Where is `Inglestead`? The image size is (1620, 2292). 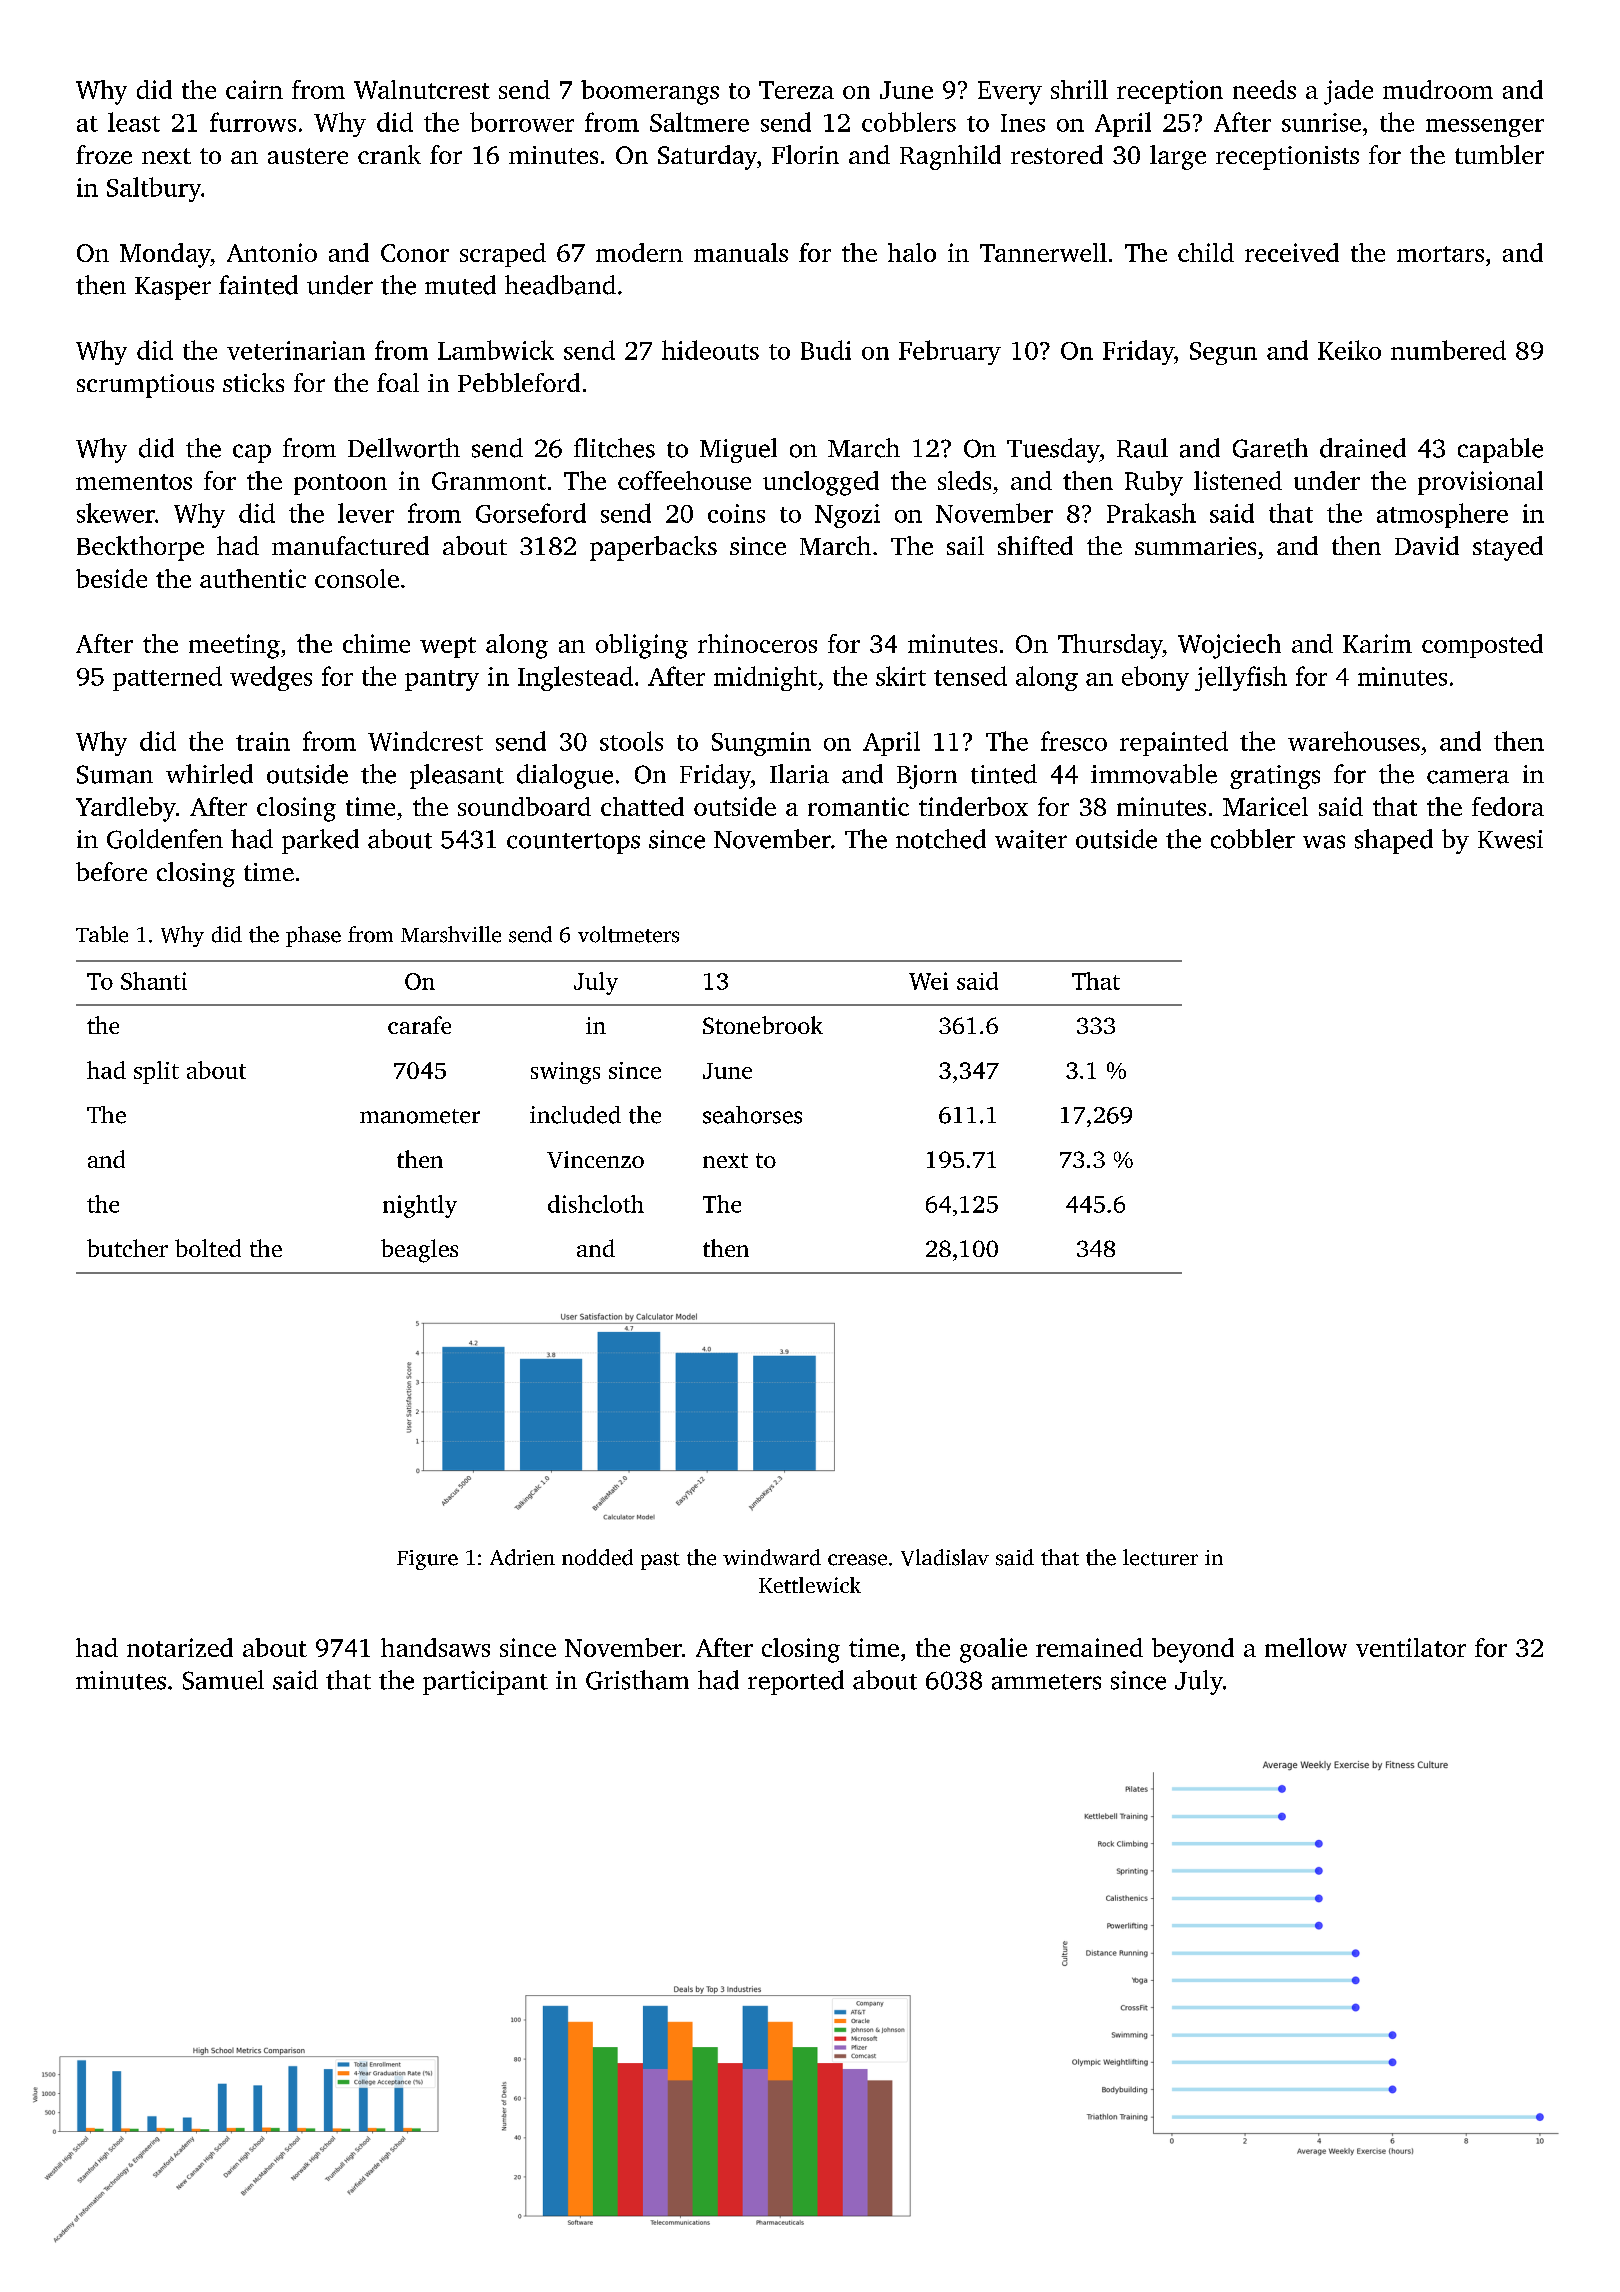 Inglestead is located at coordinates (575, 678).
